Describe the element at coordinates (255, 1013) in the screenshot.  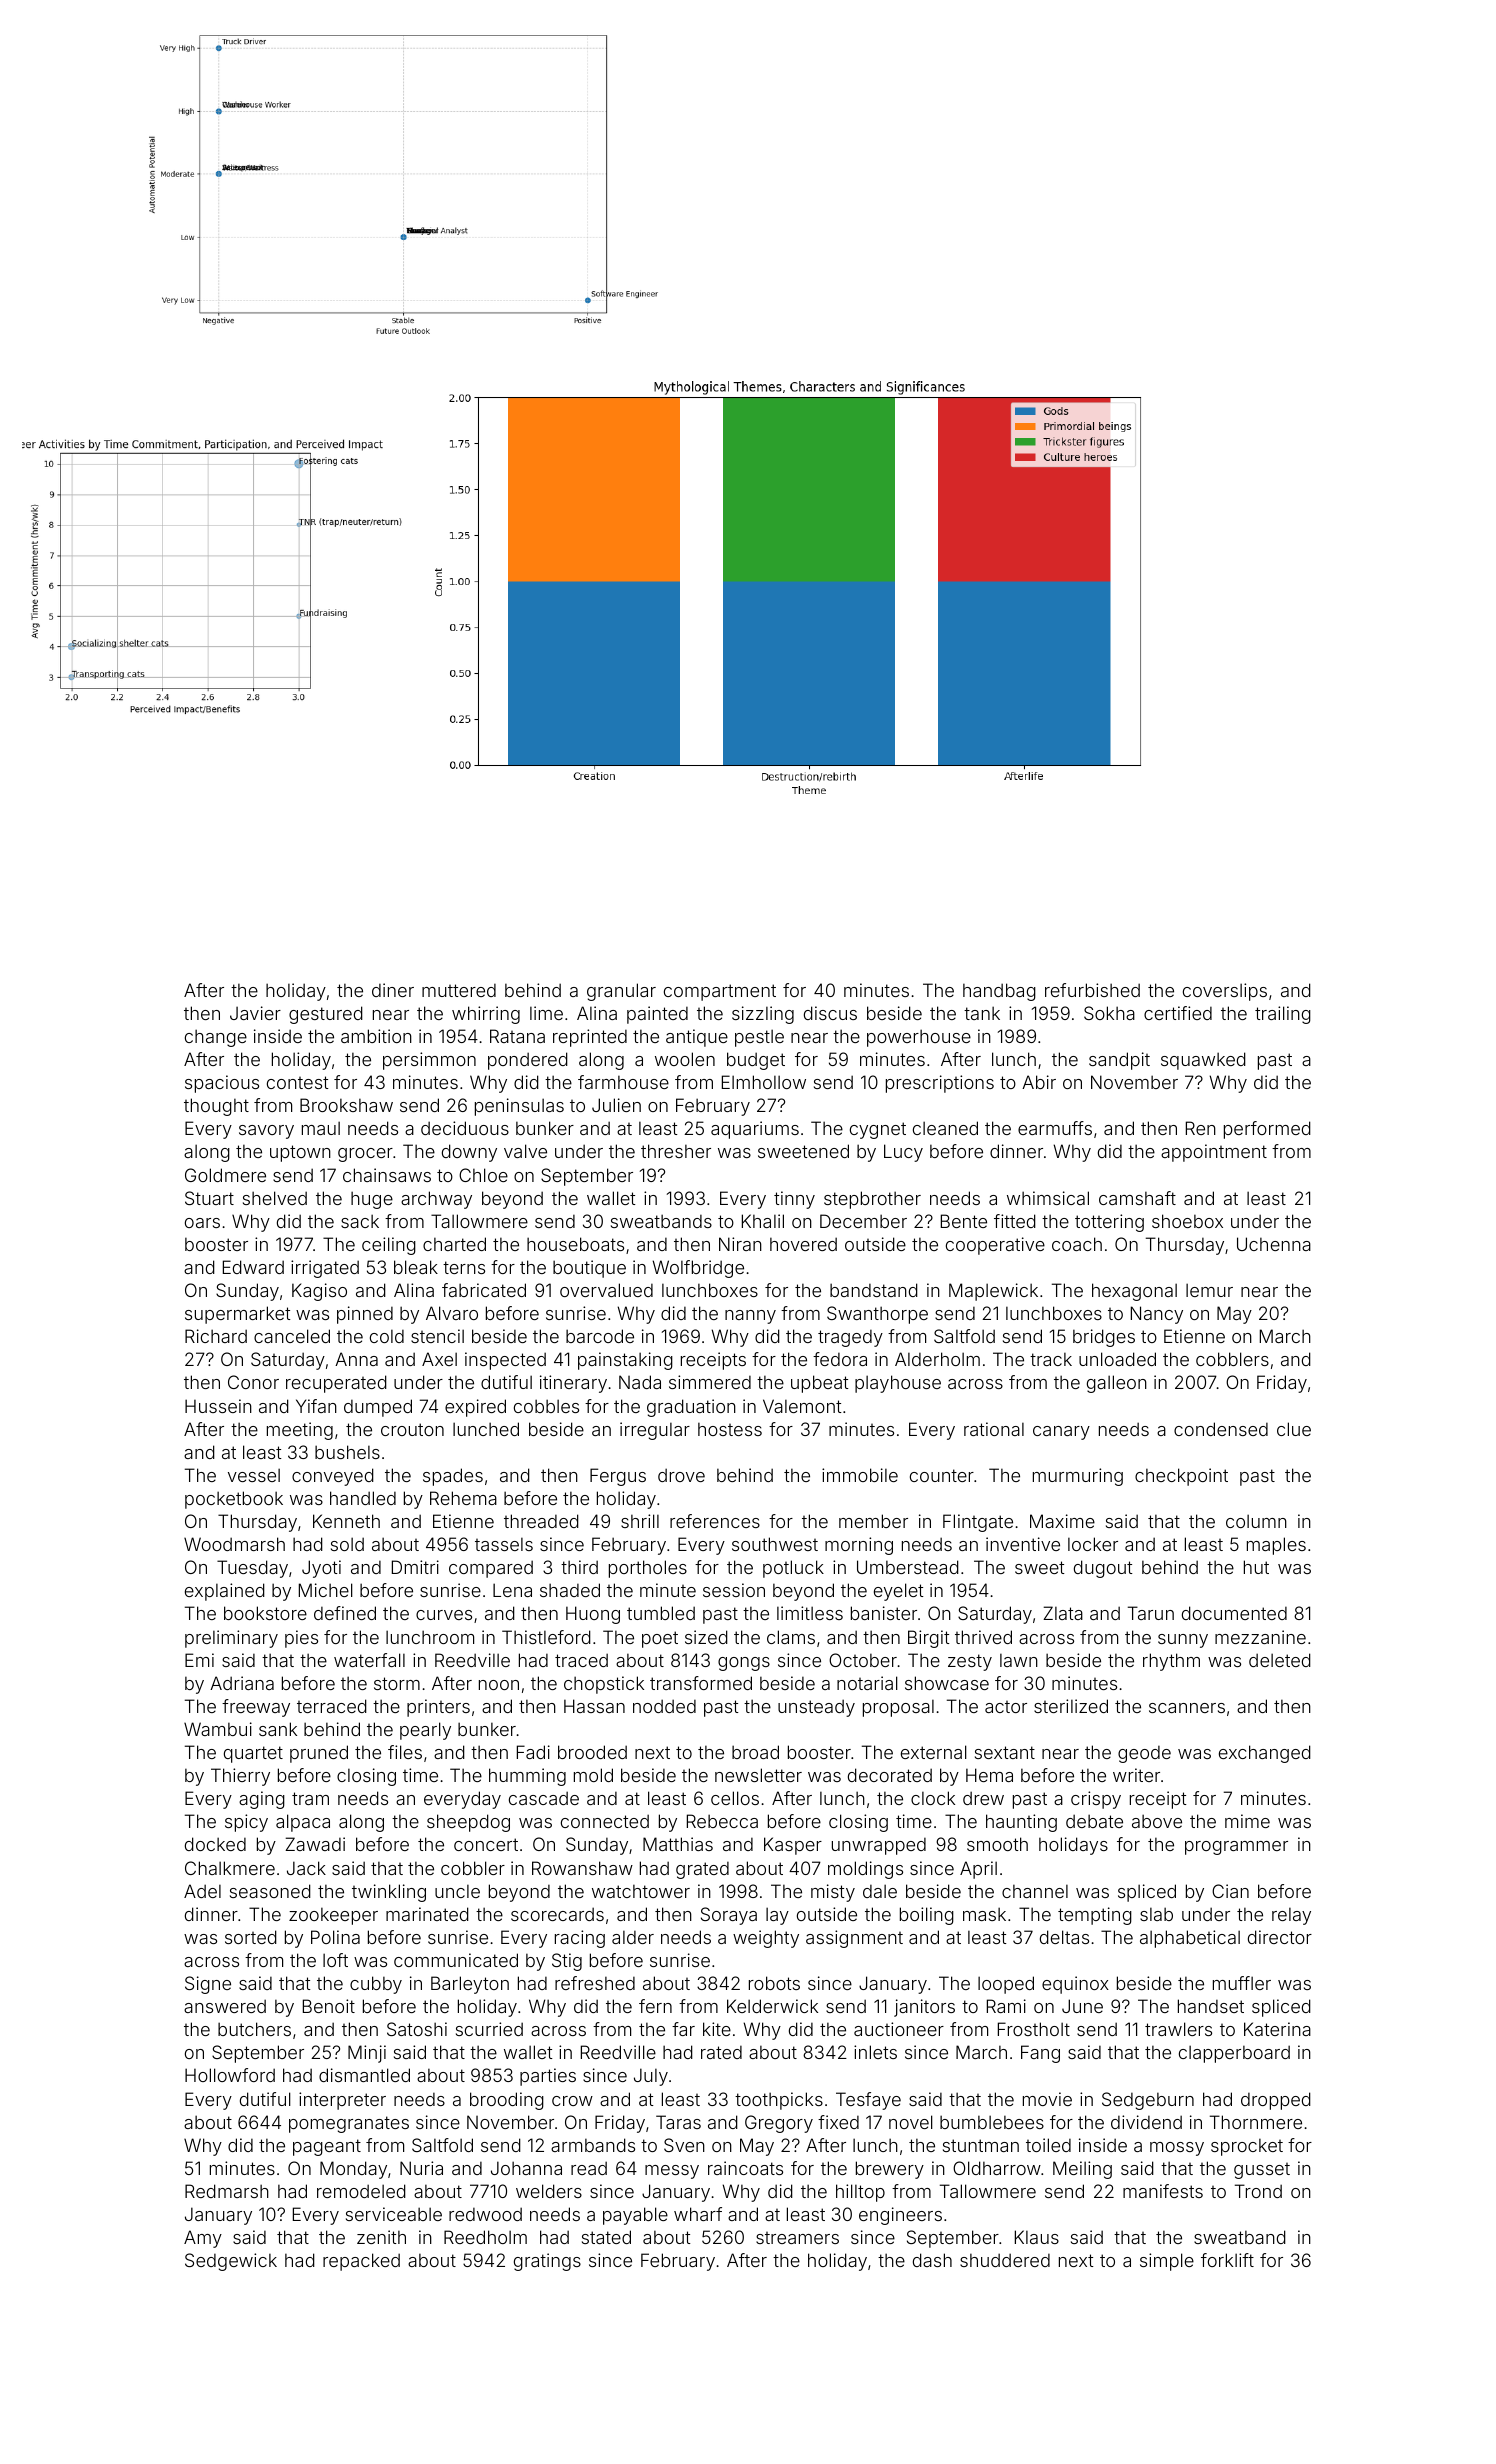
I see `Javier` at that location.
